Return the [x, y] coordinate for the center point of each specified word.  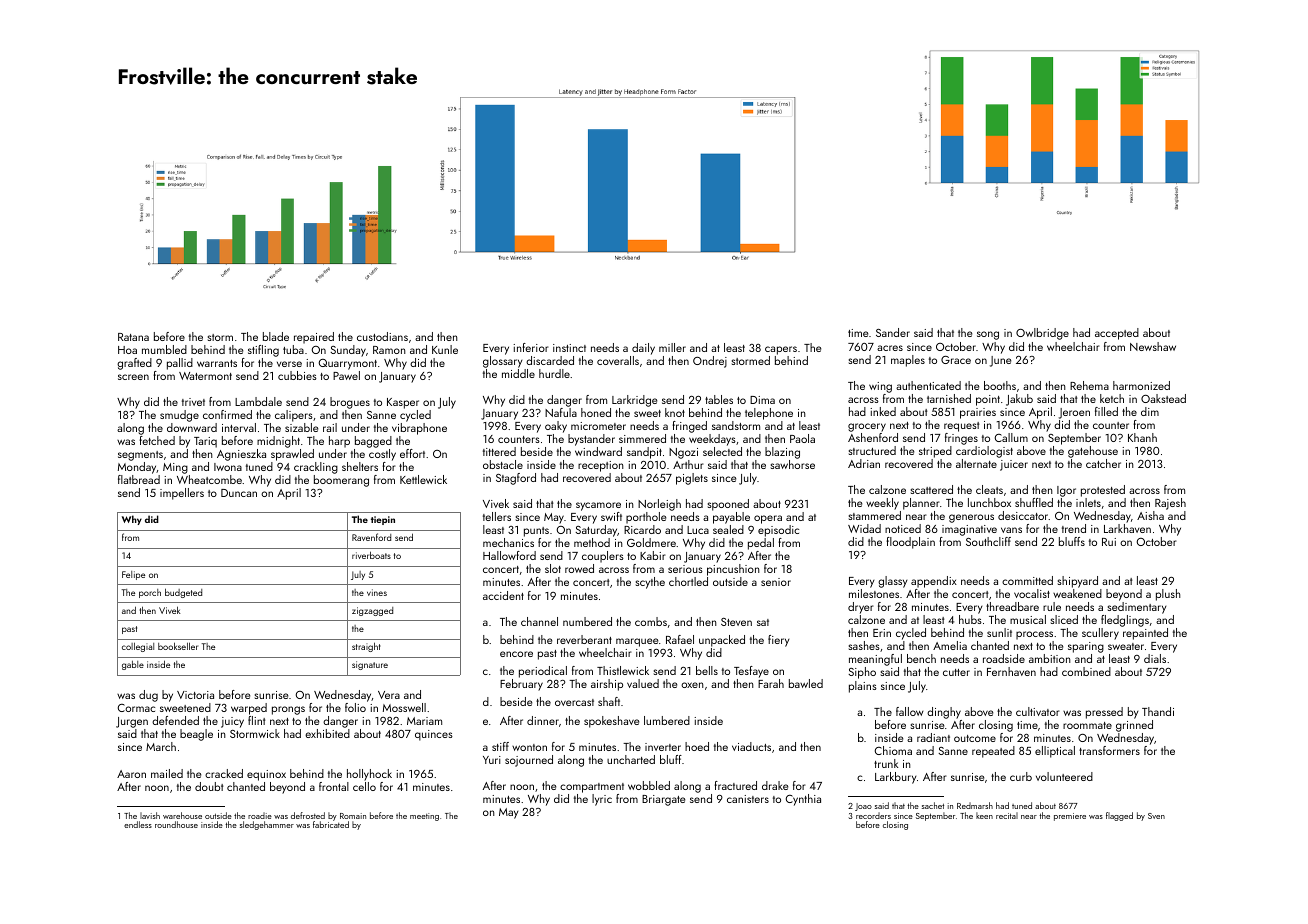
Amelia [950, 645]
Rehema [1089, 385]
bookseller [178, 646]
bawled [806, 683]
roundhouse [176, 824]
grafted [134, 364]
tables [719, 399]
